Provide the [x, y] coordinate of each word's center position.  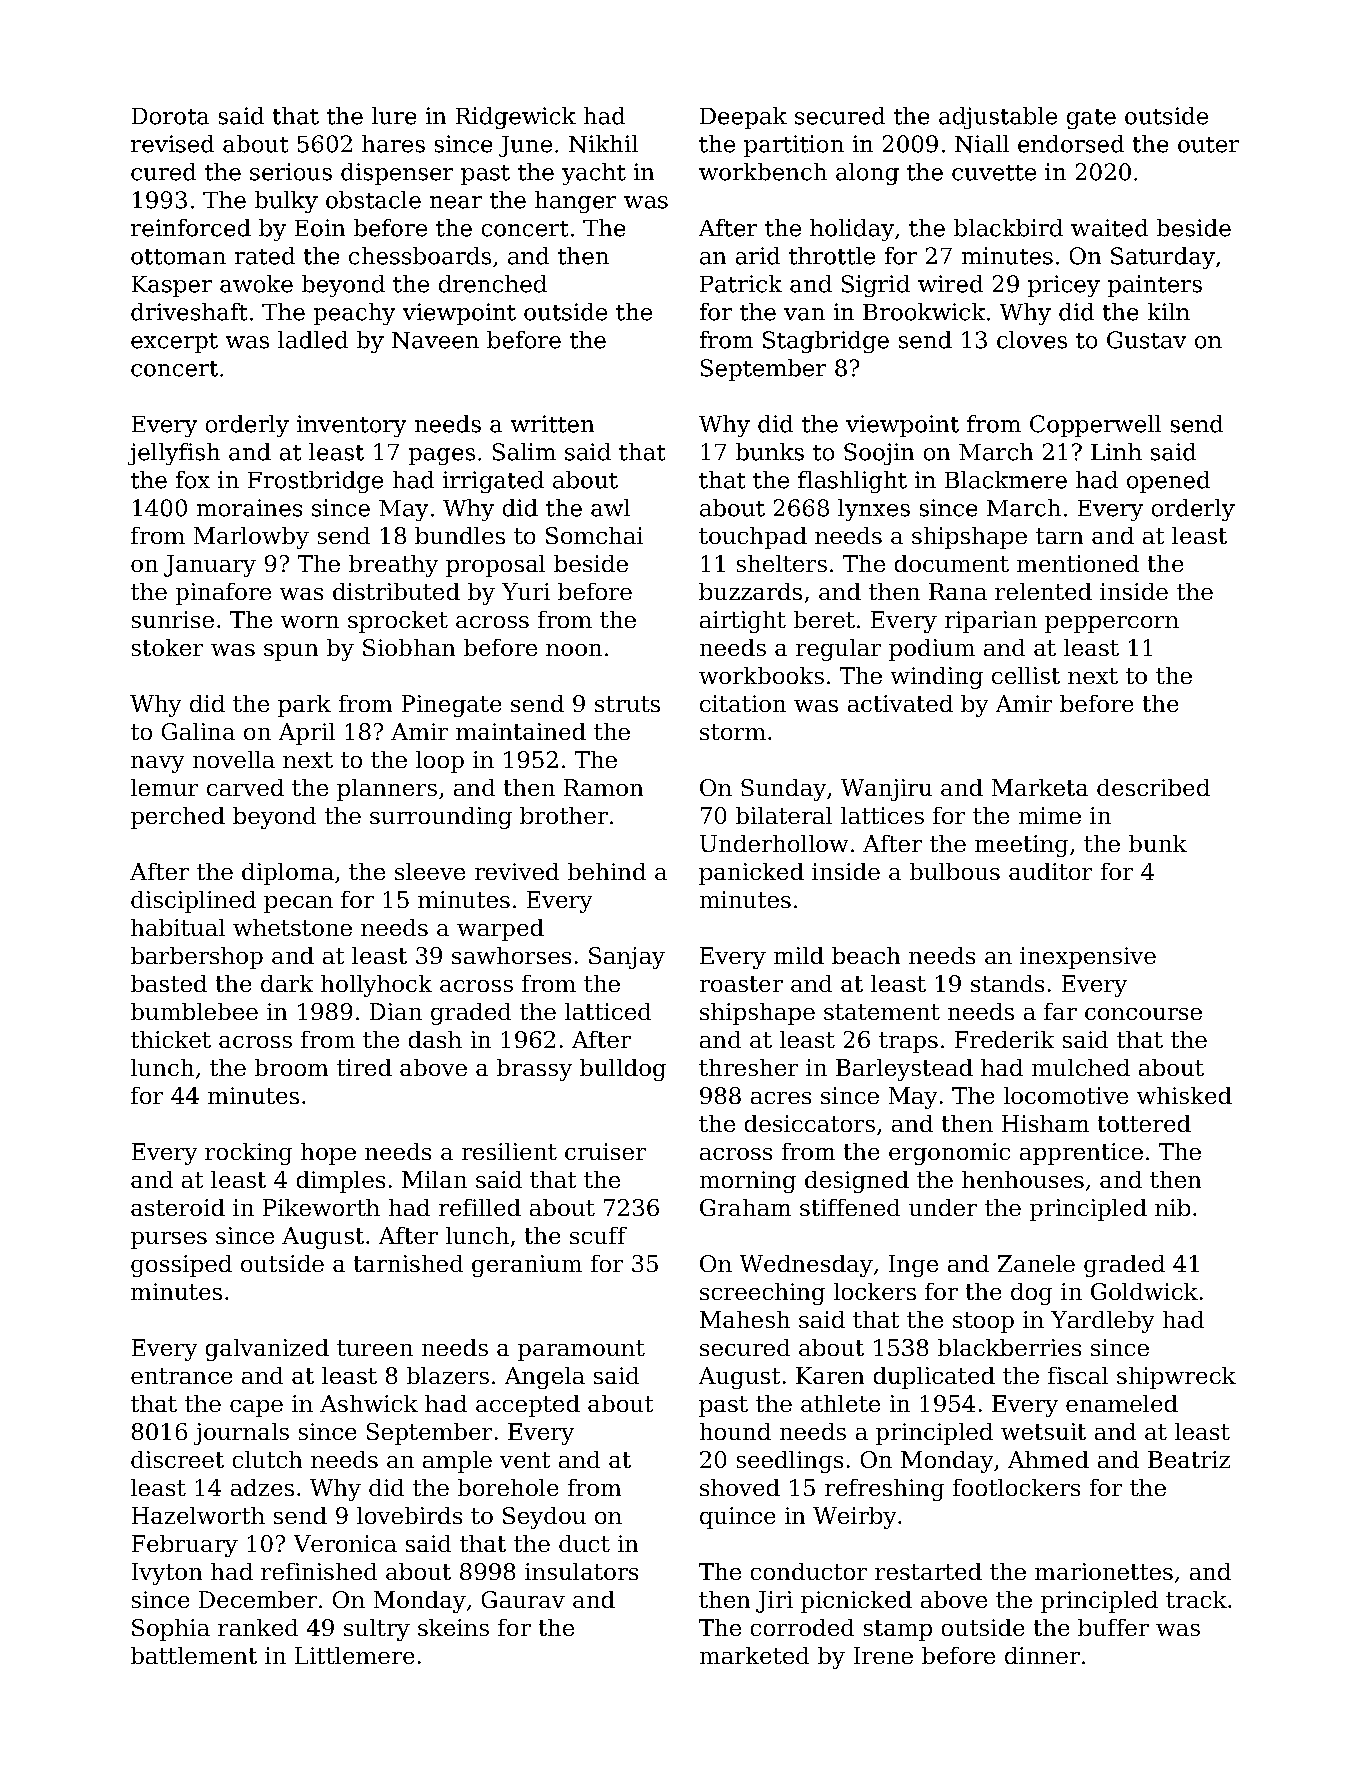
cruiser [605, 1151]
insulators [581, 1571]
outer [1208, 145]
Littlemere [354, 1655]
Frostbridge [315, 482]
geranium [527, 1266]
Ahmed [1048, 1459]
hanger [575, 202]
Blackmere [1006, 480]
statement [882, 1012]
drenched [493, 284]
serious [291, 172]
